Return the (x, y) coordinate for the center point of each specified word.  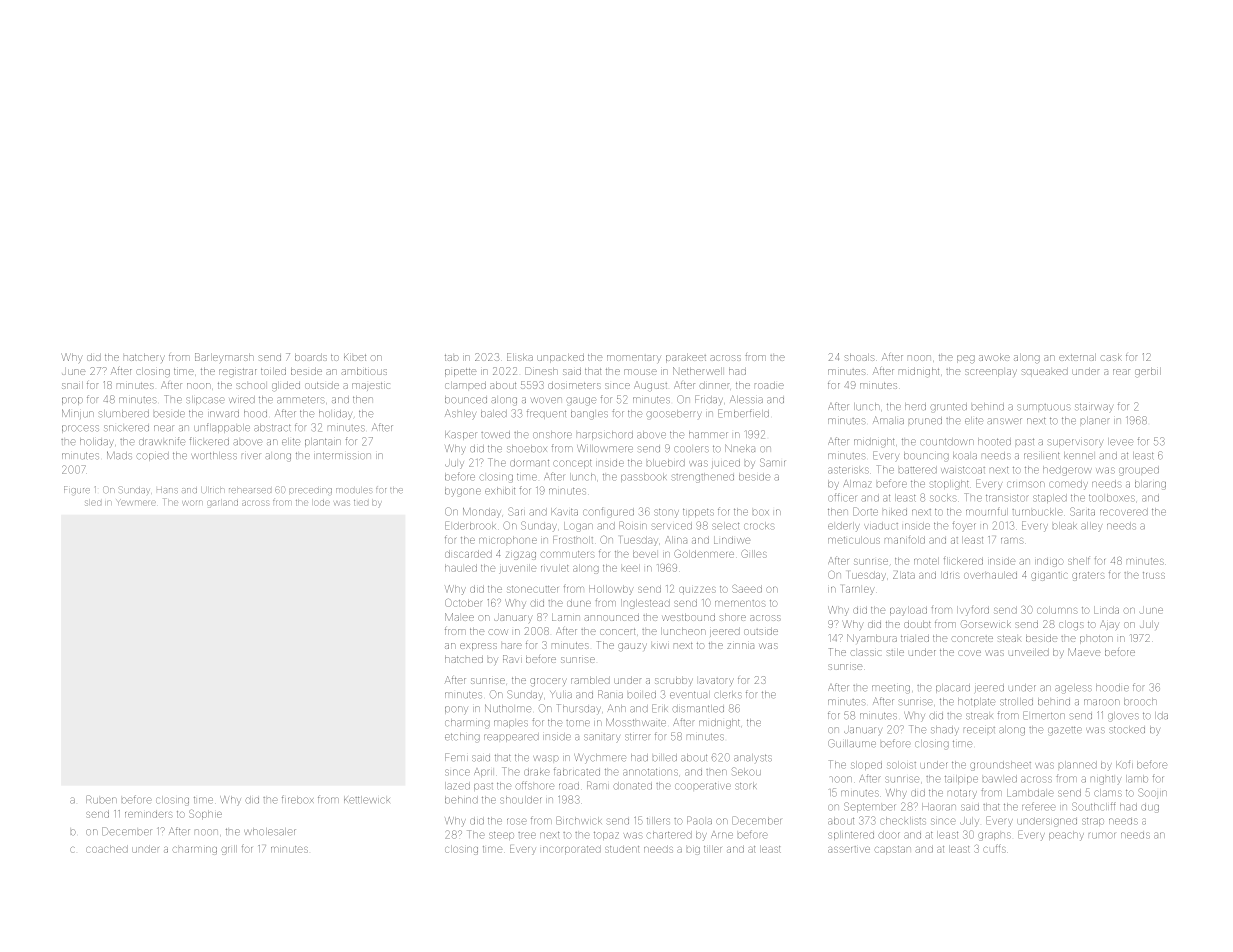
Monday (482, 513)
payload (908, 611)
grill (229, 850)
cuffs (994, 848)
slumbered (124, 413)
